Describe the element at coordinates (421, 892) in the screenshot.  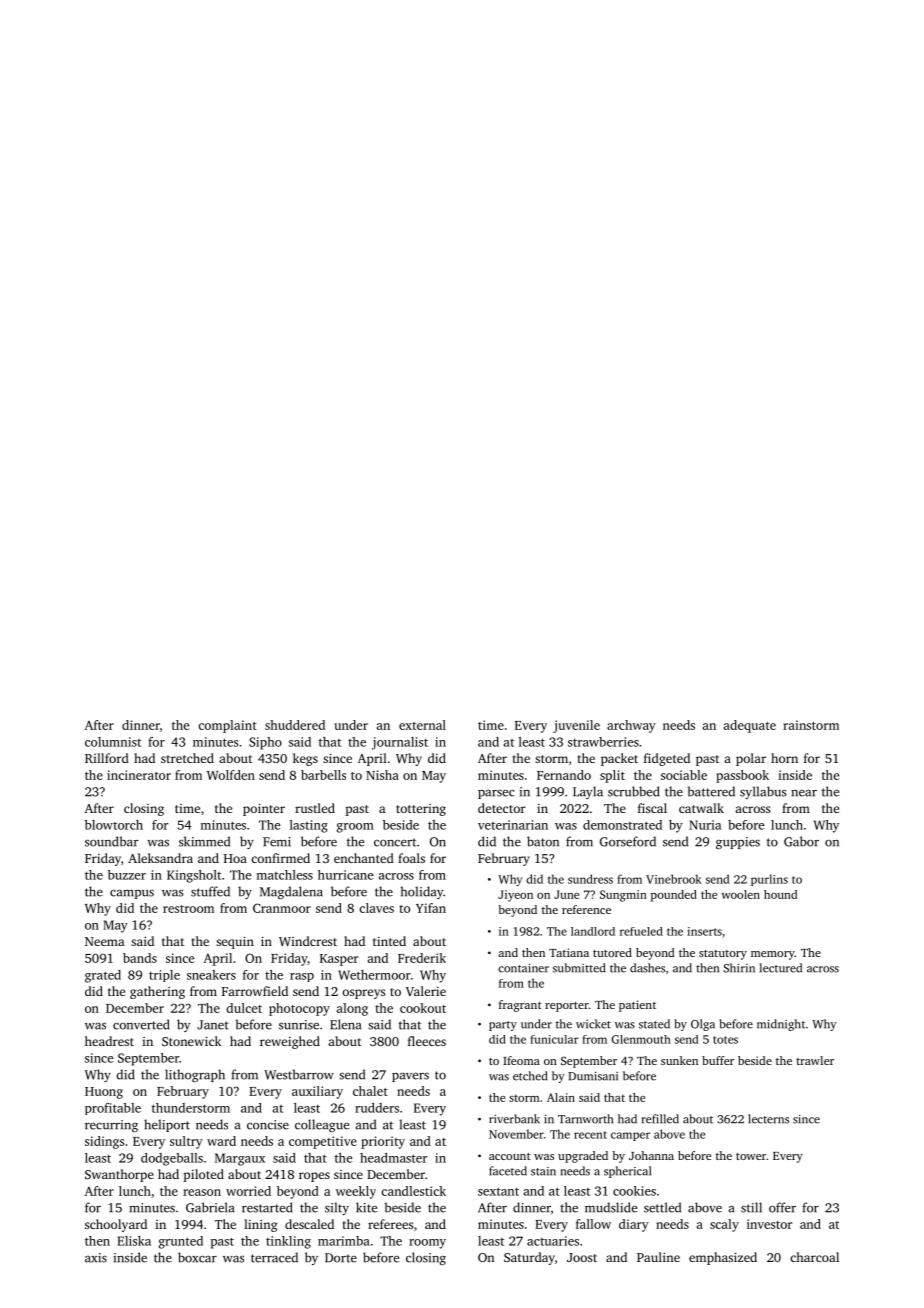
I see `holiday` at that location.
